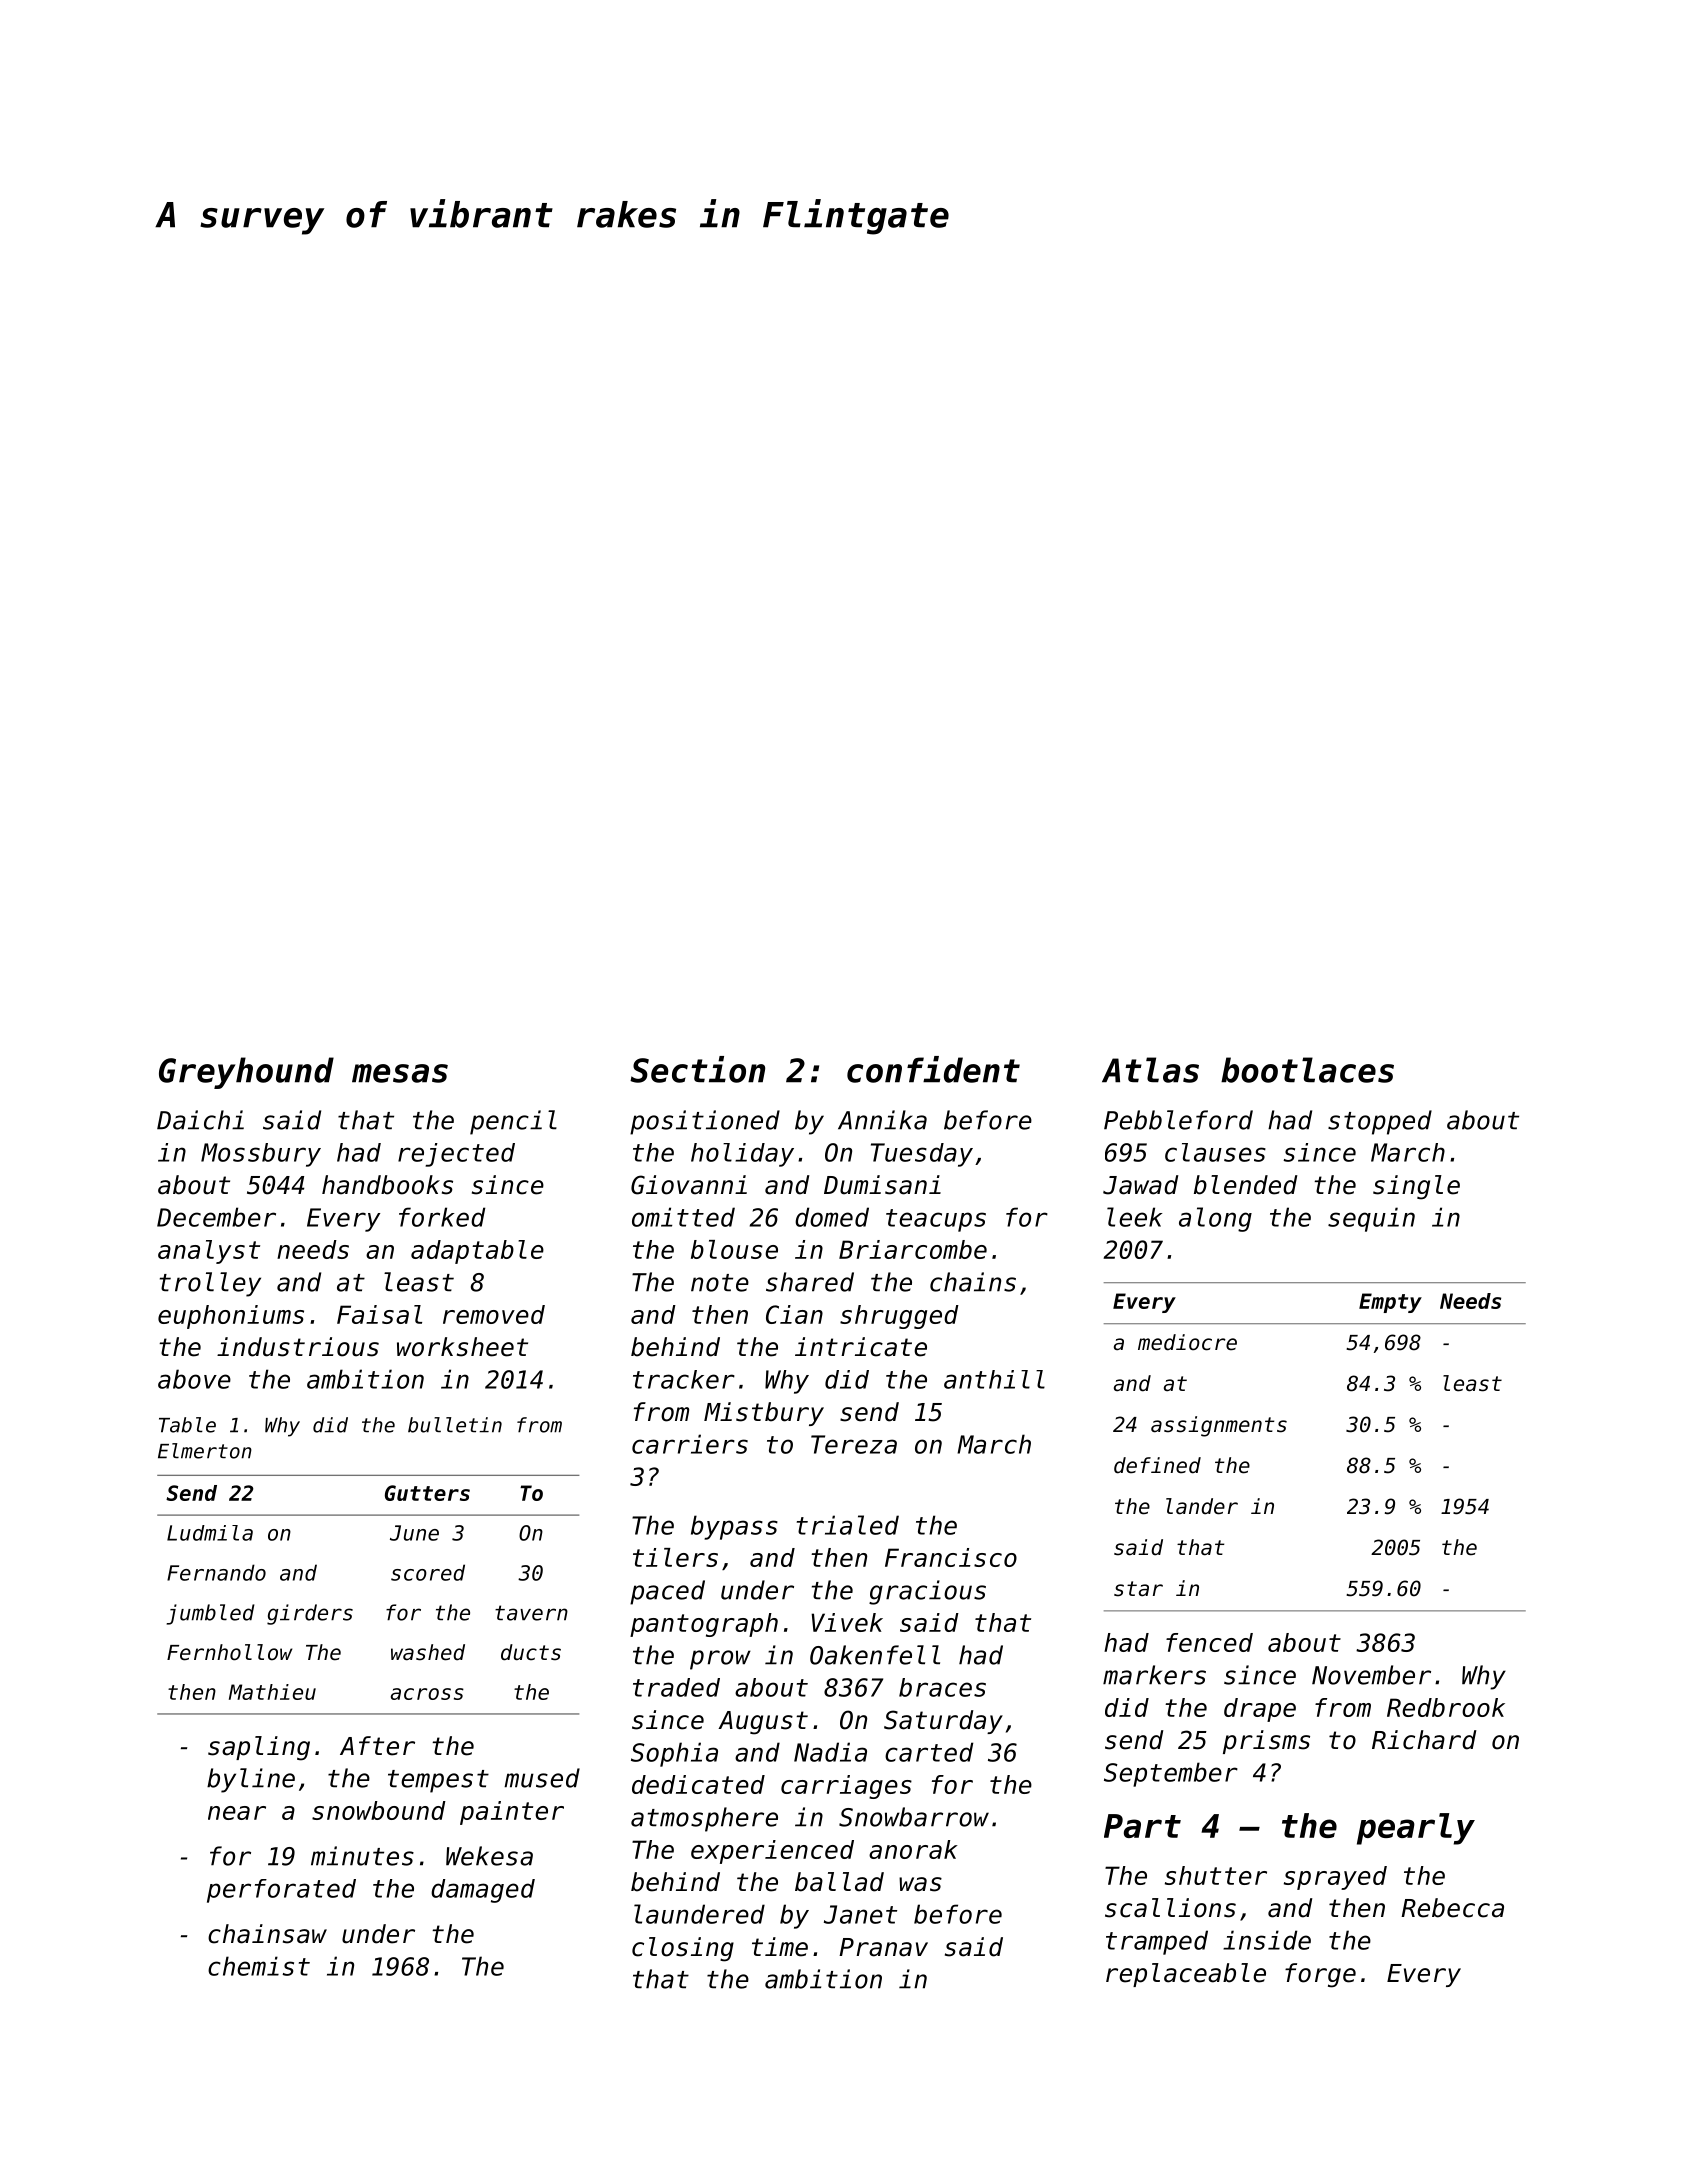 The image size is (1683, 2178). I want to click on Pebbleford, so click(1178, 1120).
